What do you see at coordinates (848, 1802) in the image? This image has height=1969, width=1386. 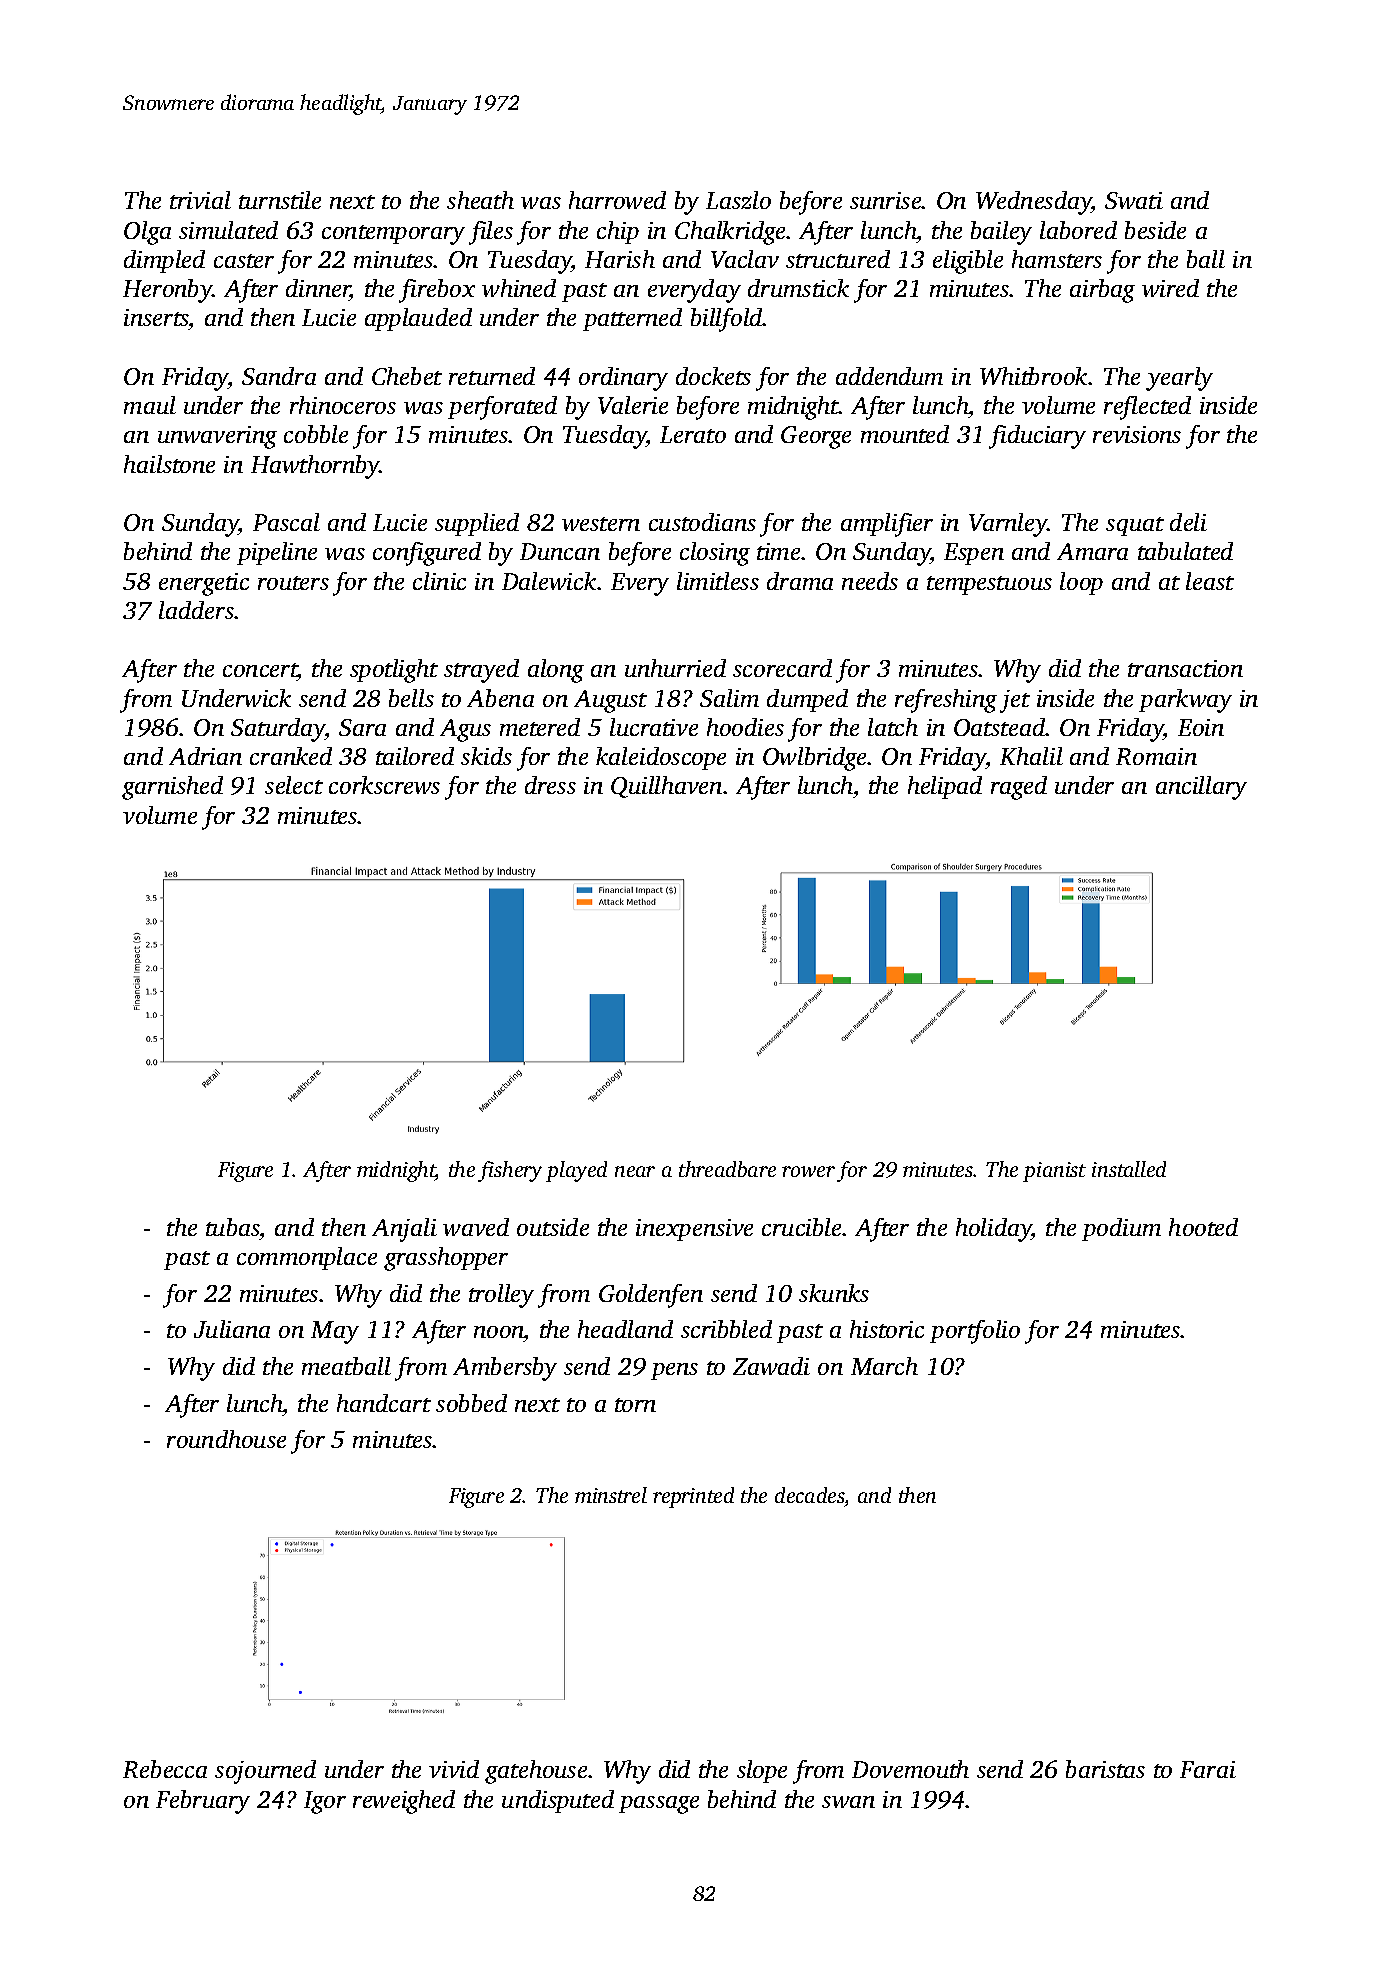 I see `swan` at bounding box center [848, 1802].
